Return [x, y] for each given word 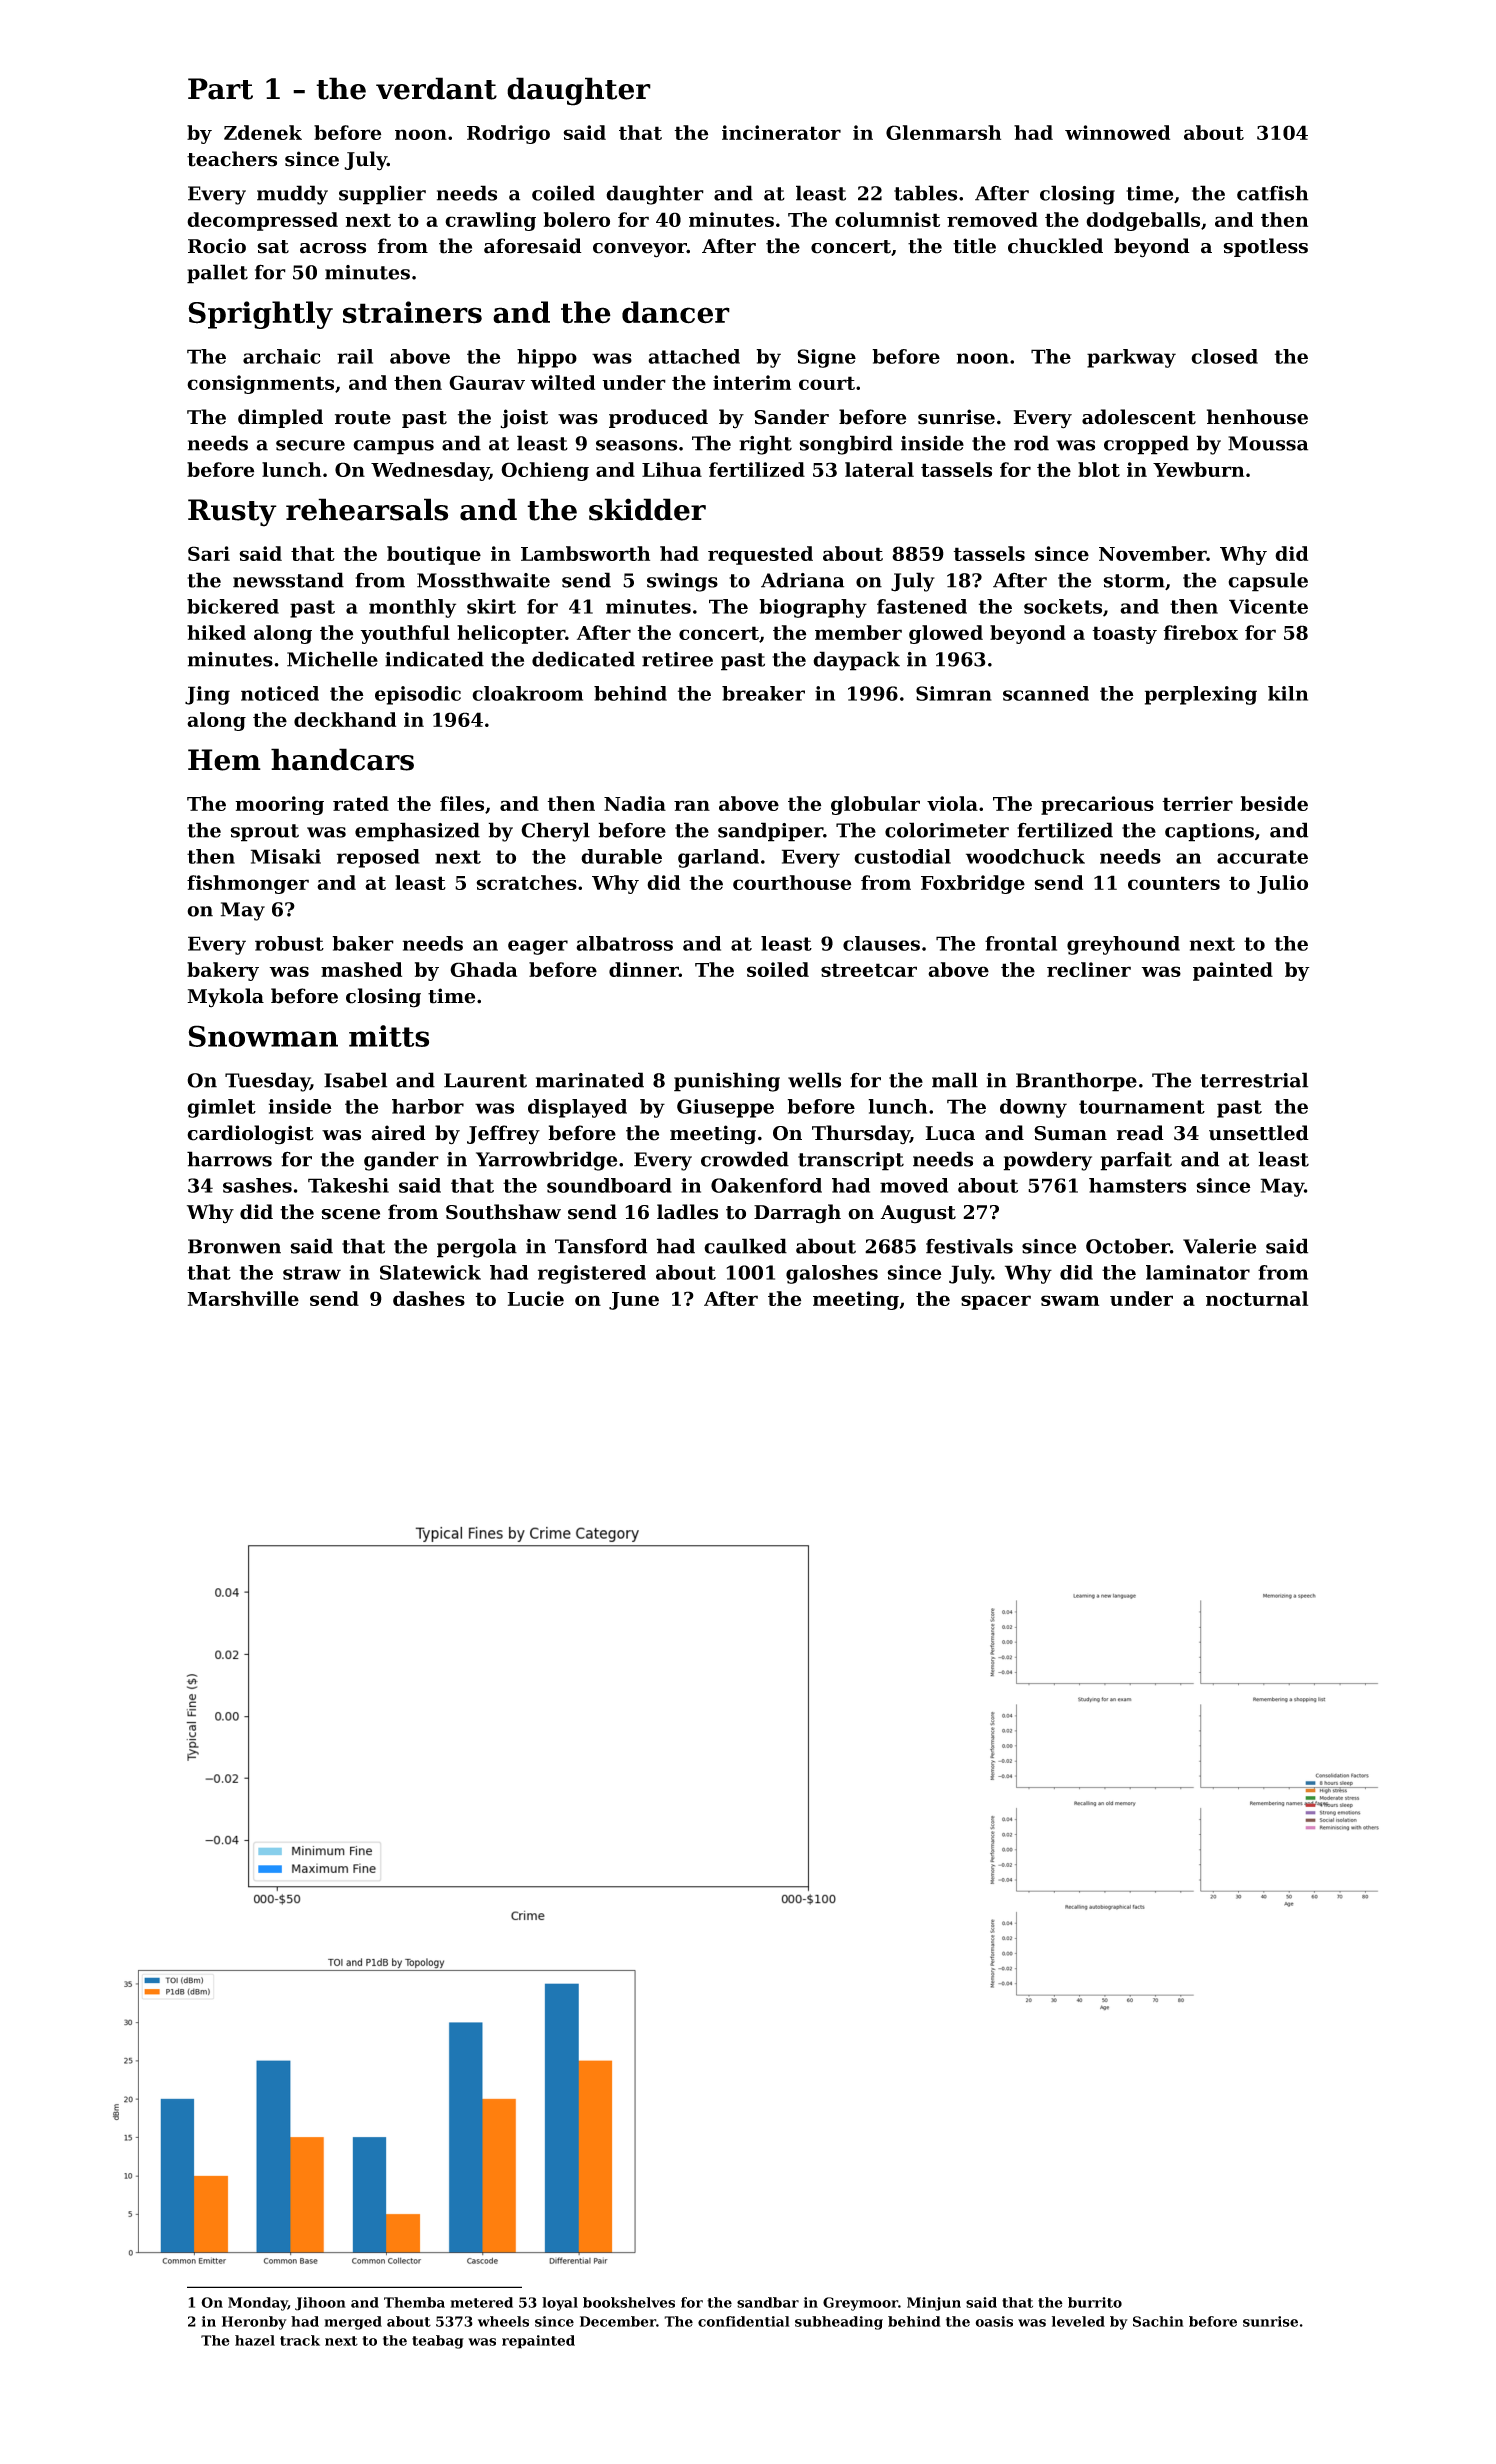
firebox [1200, 632]
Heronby [254, 2323]
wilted [562, 382]
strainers [412, 312]
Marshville [243, 1298]
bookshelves [629, 2302]
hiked [216, 632]
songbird [846, 445]
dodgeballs [1143, 221]
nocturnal [1257, 1298]
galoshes [832, 1274]
